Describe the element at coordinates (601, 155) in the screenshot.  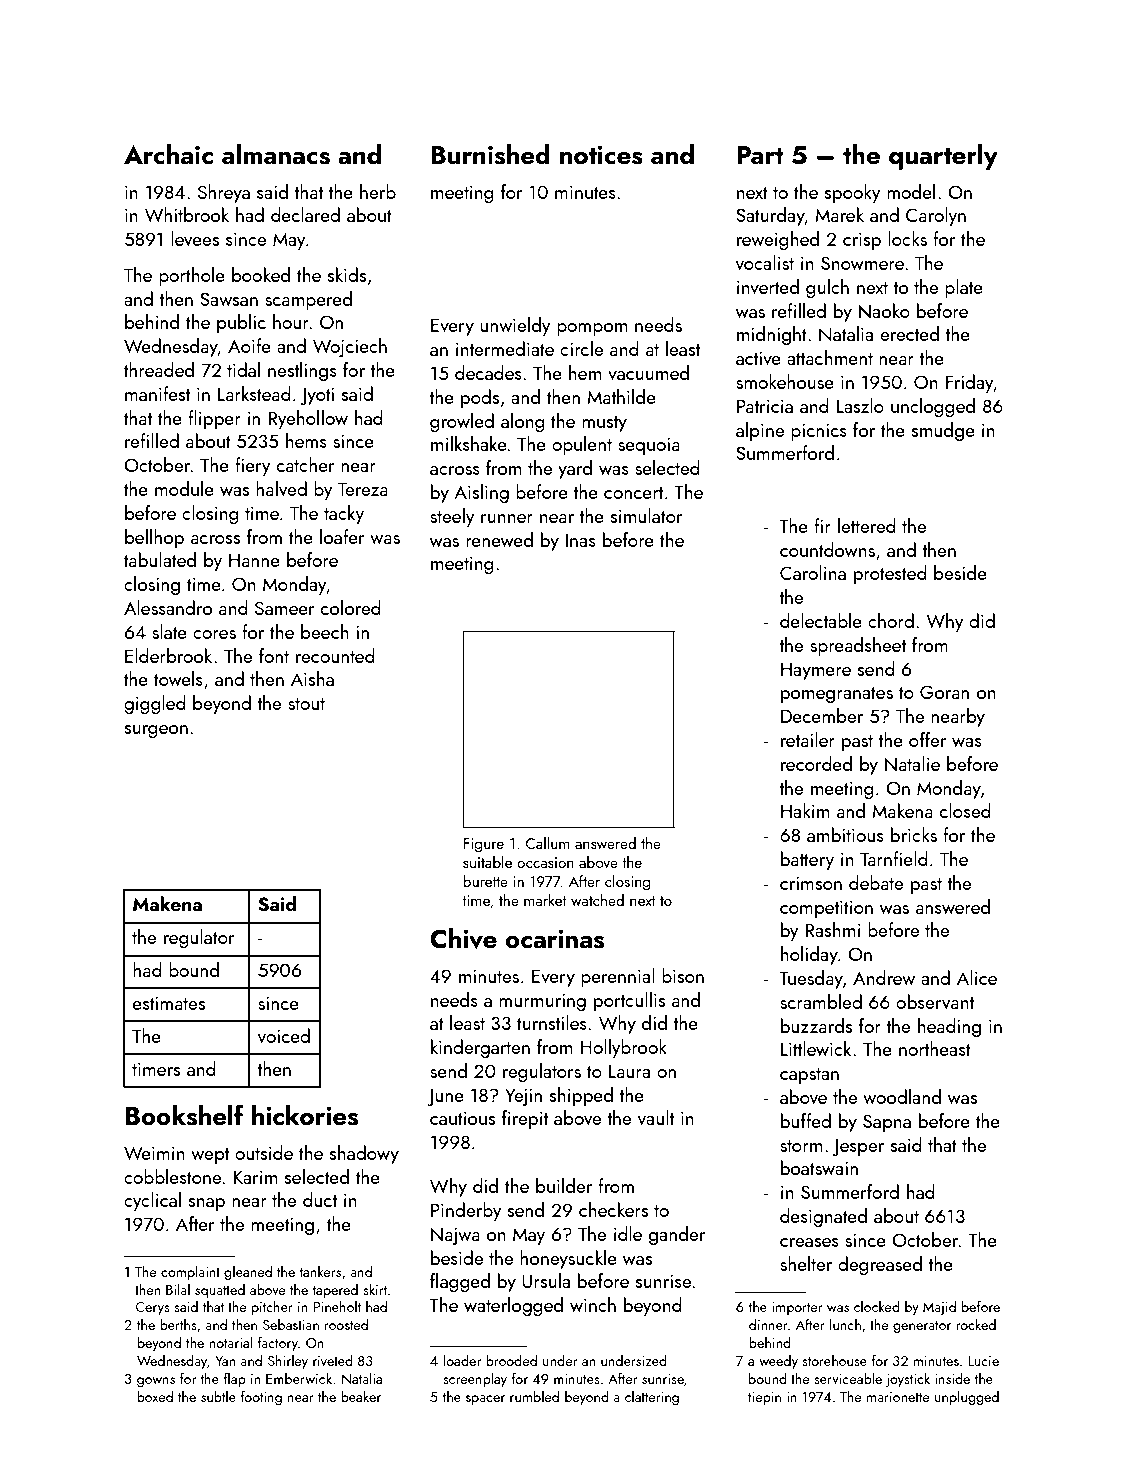
I see `notices` at that location.
